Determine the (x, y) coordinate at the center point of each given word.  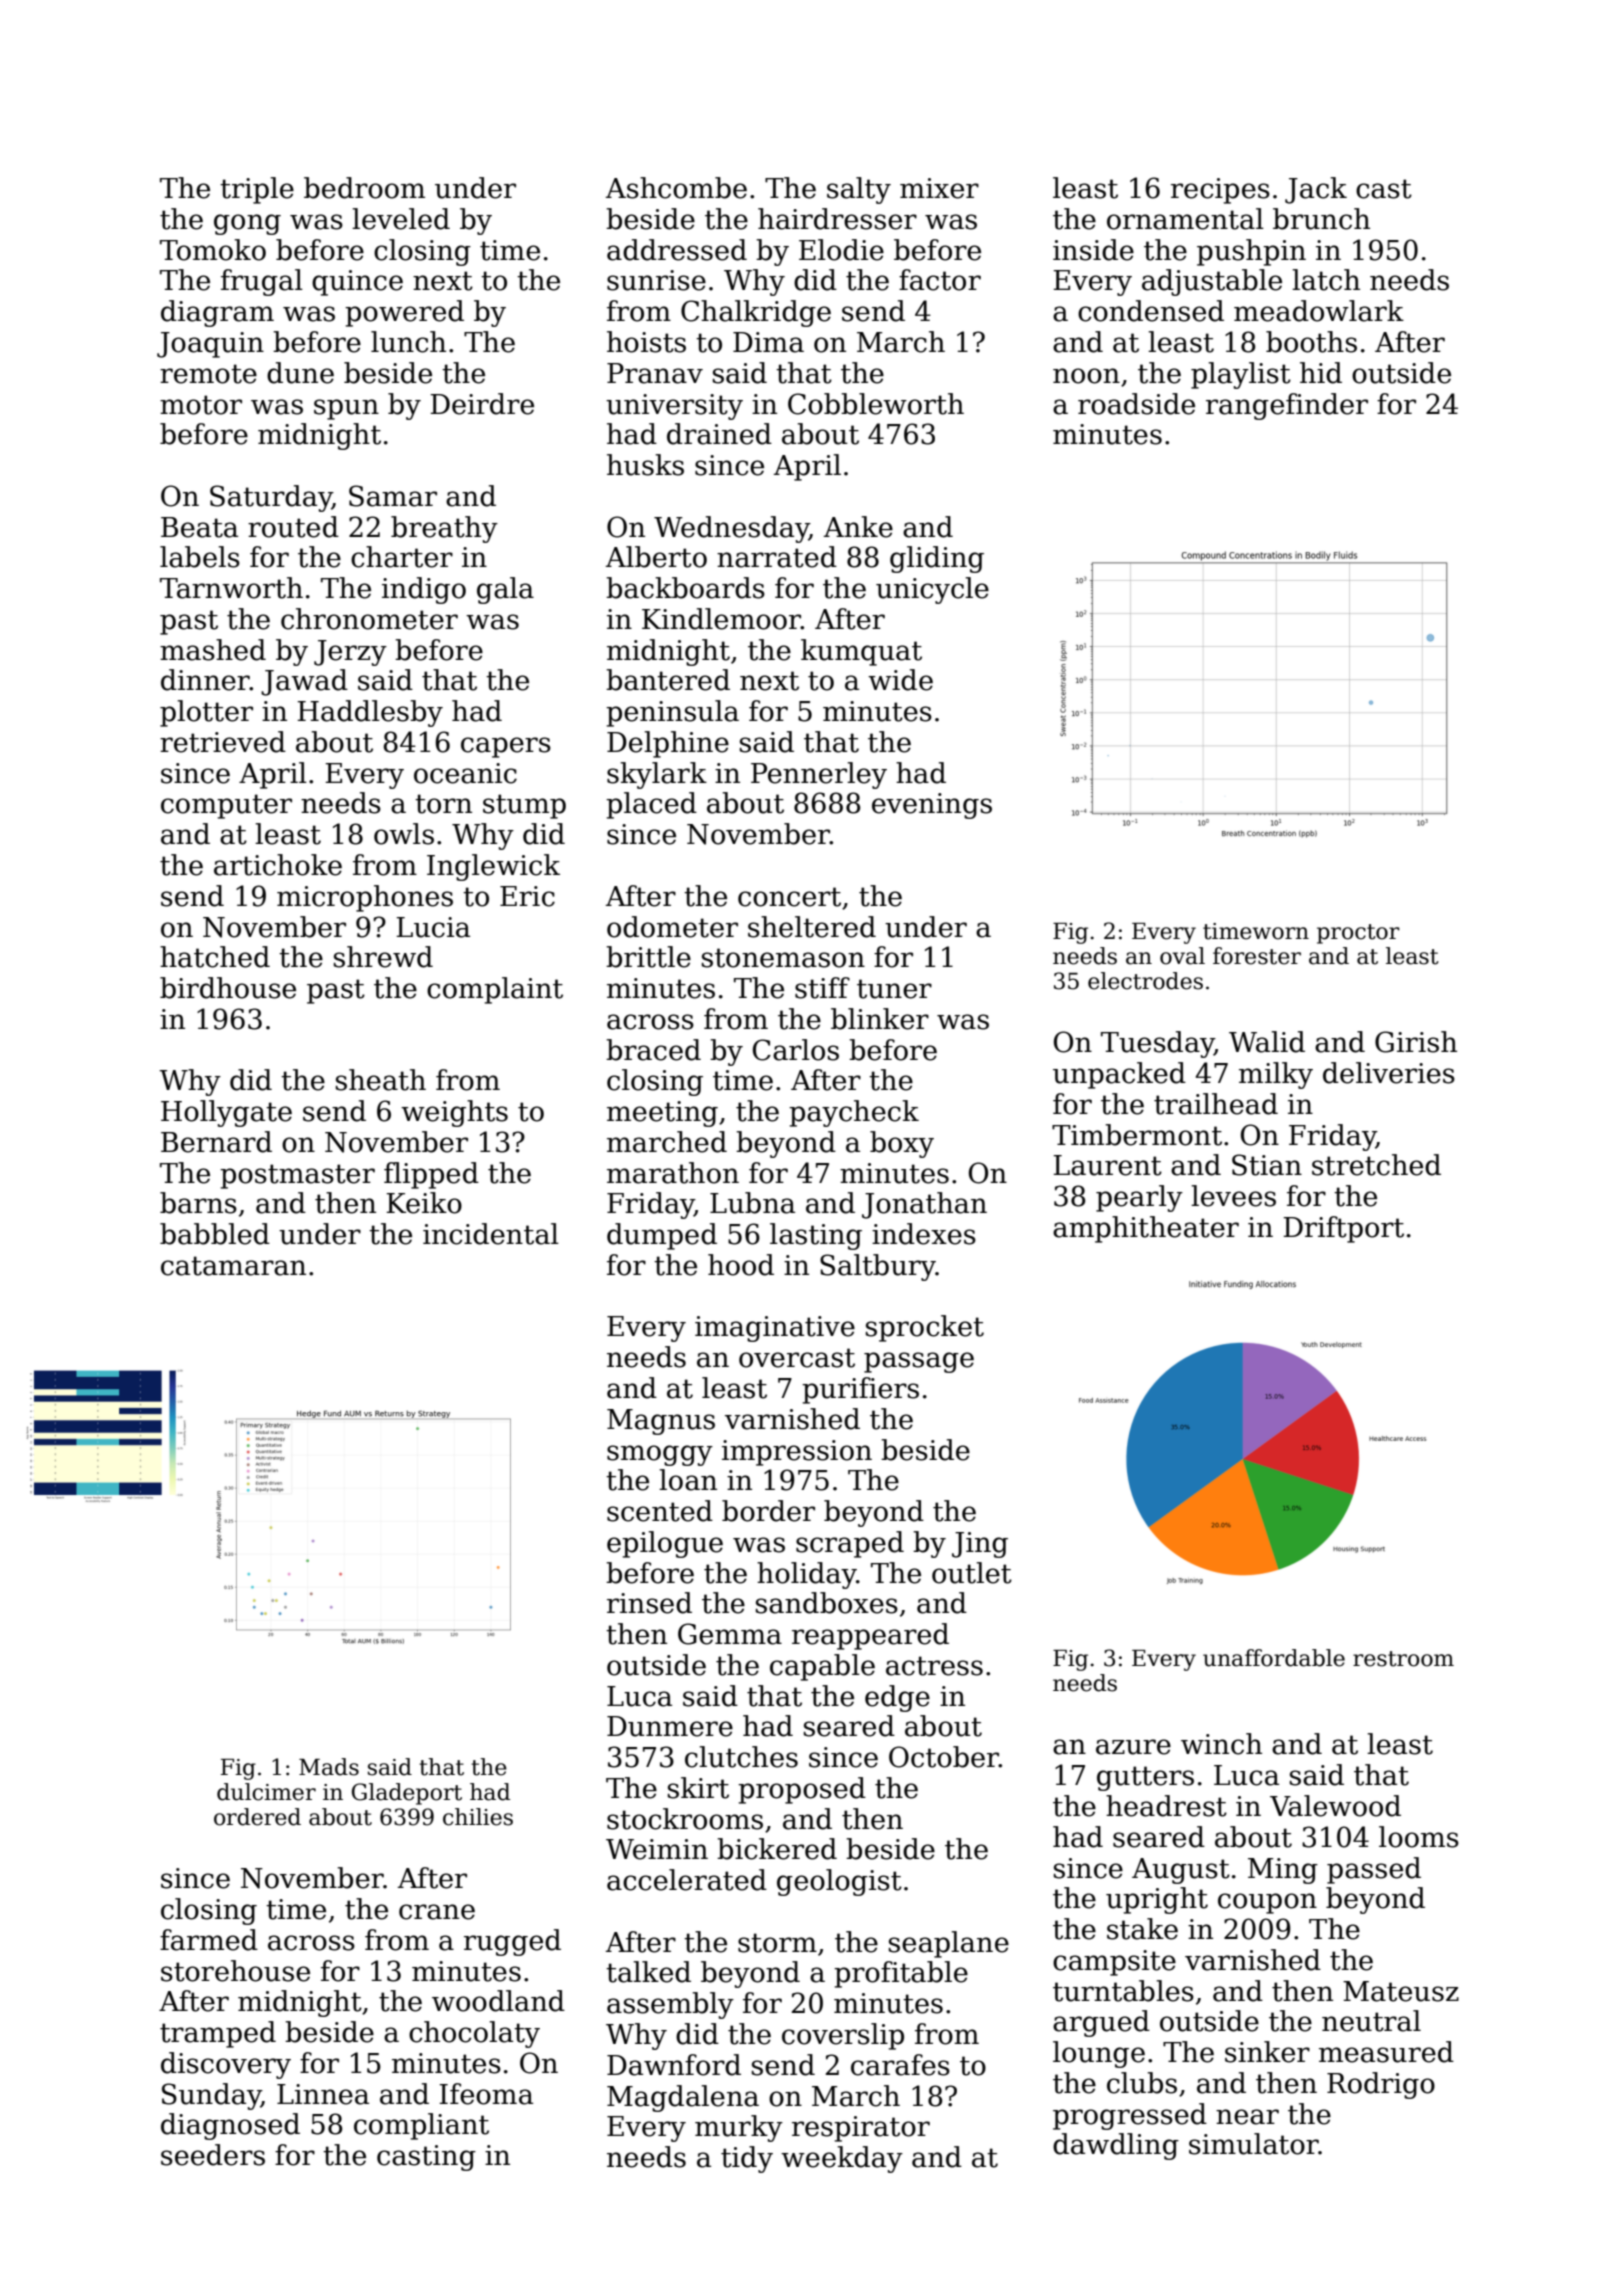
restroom (1403, 1659)
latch (1326, 280)
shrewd (383, 957)
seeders (213, 2155)
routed (293, 527)
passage (919, 1362)
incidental (491, 1234)
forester (1257, 956)
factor (940, 280)
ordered (257, 1817)
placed (651, 805)
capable (822, 1667)
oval (1182, 956)
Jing (980, 1545)
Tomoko (213, 250)
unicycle (932, 590)
